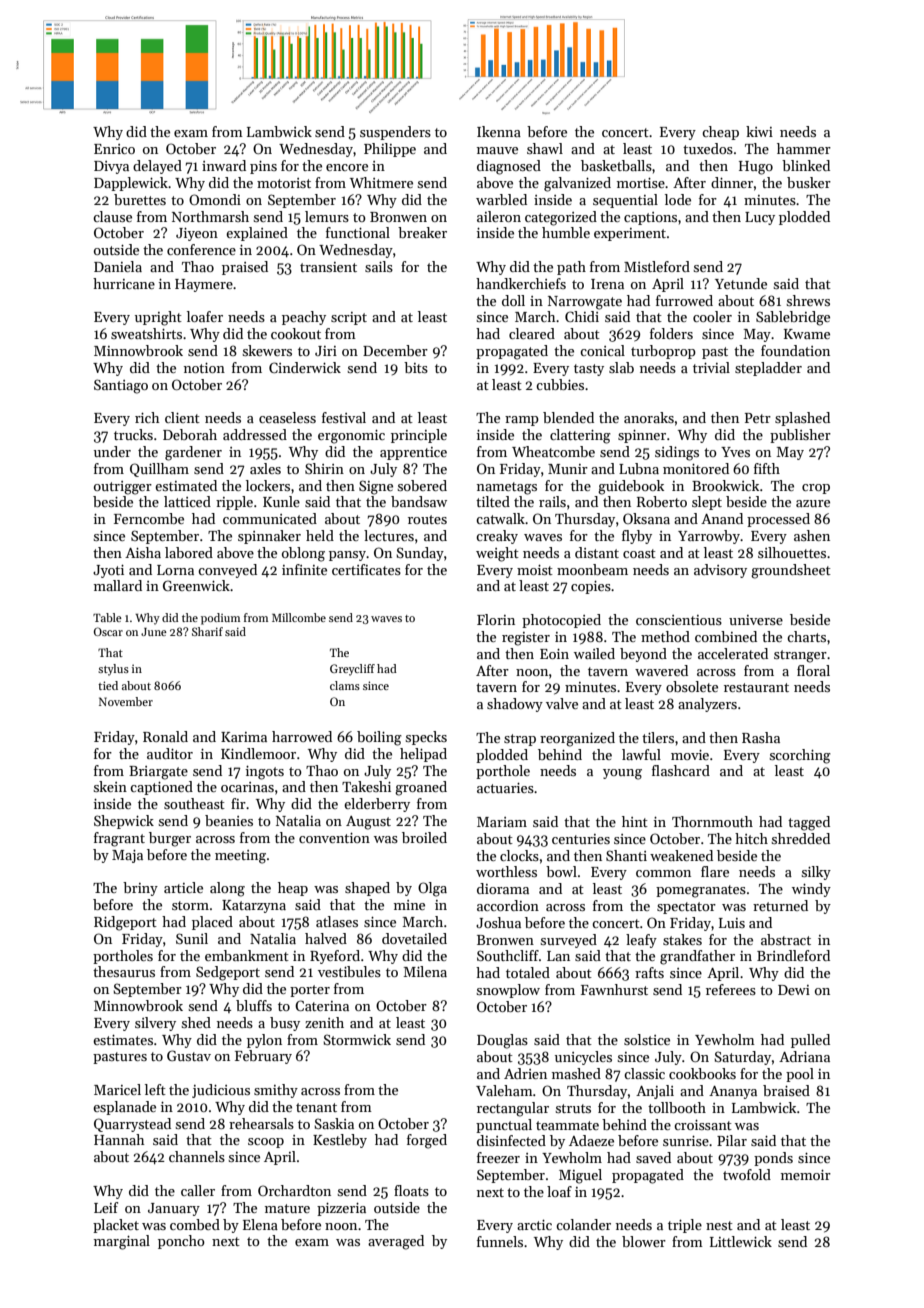 The height and width of the screenshot is (1308, 924). What do you see at coordinates (157, 167) in the screenshot?
I see `delayed` at bounding box center [157, 167].
